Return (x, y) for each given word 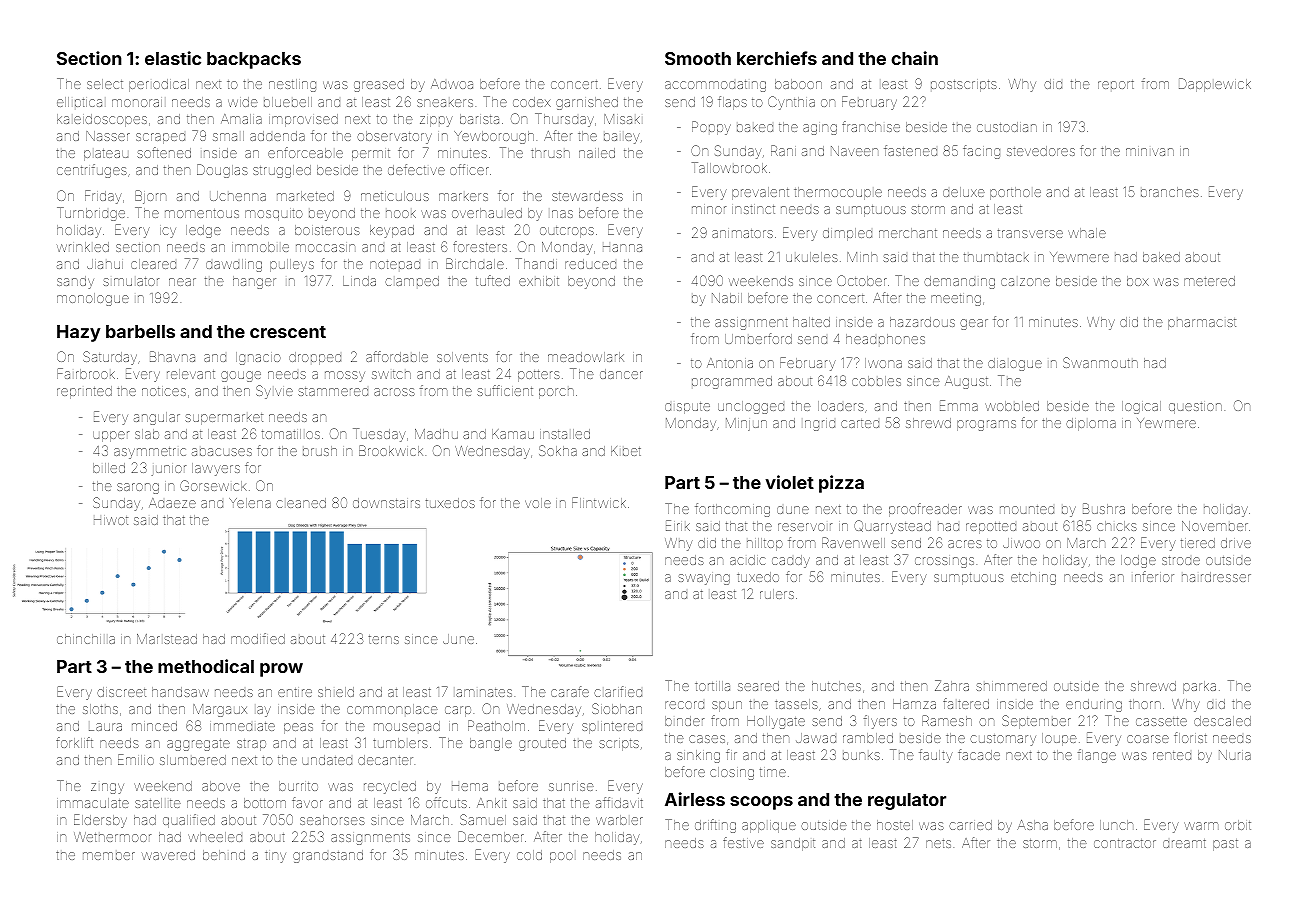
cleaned (301, 503)
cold (529, 855)
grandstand (328, 856)
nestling (292, 85)
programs (986, 425)
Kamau (513, 434)
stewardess (587, 196)
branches (1170, 192)
